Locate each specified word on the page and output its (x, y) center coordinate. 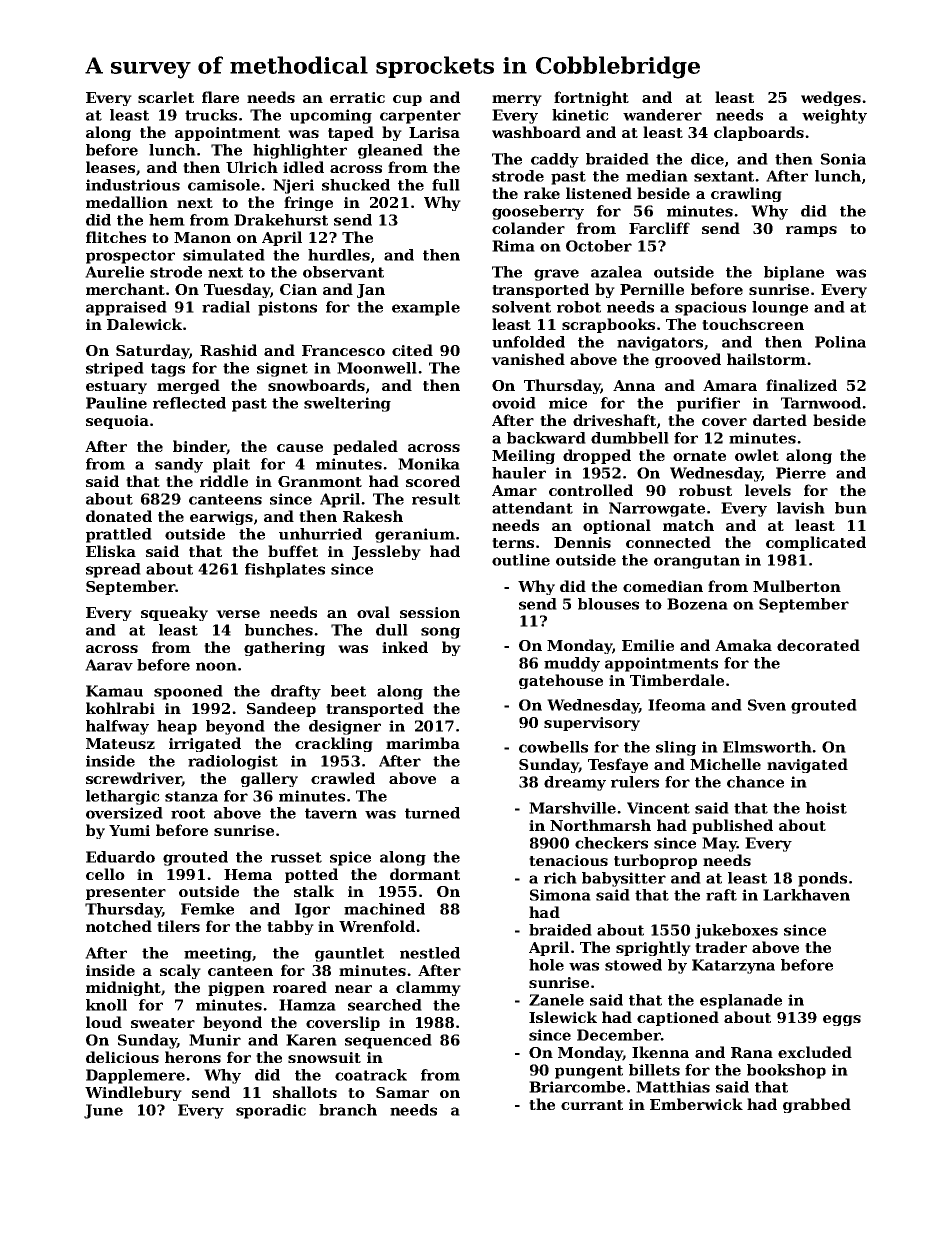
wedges (831, 98)
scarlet (166, 97)
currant (592, 1105)
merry (517, 100)
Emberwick (696, 1104)
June (103, 1111)
